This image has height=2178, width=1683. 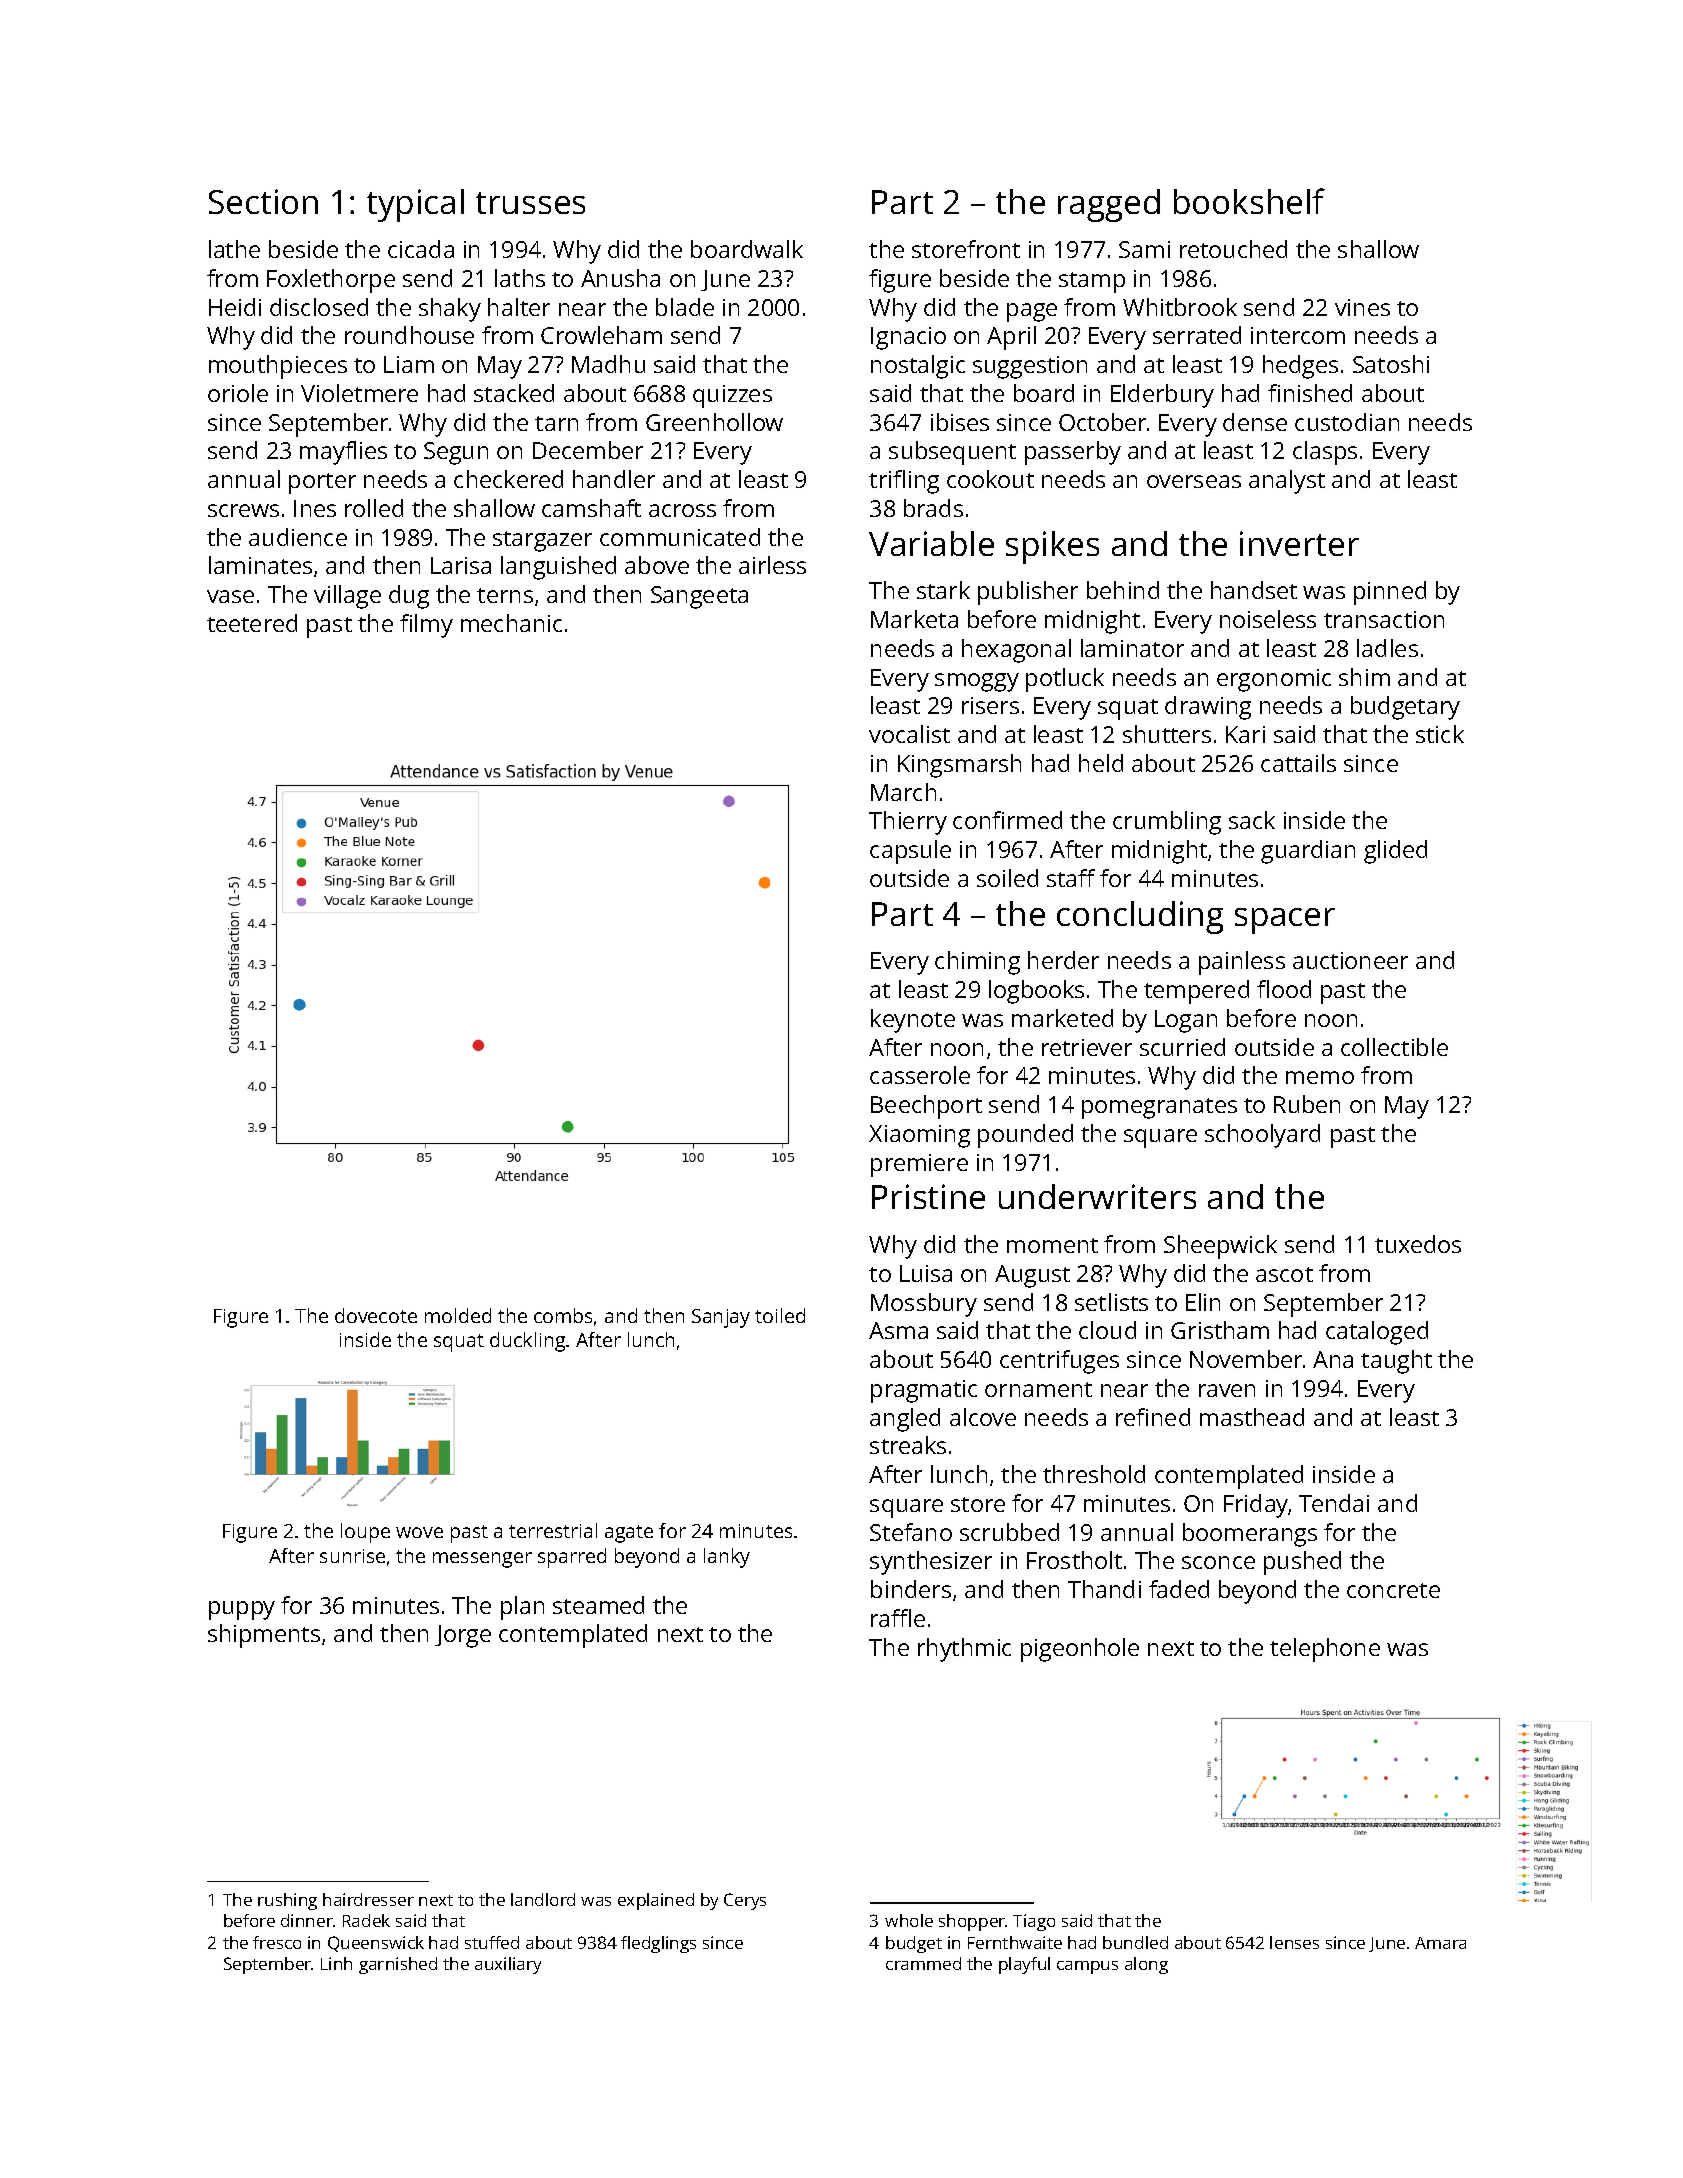 What do you see at coordinates (1307, 1104) in the image?
I see `Ruben` at bounding box center [1307, 1104].
